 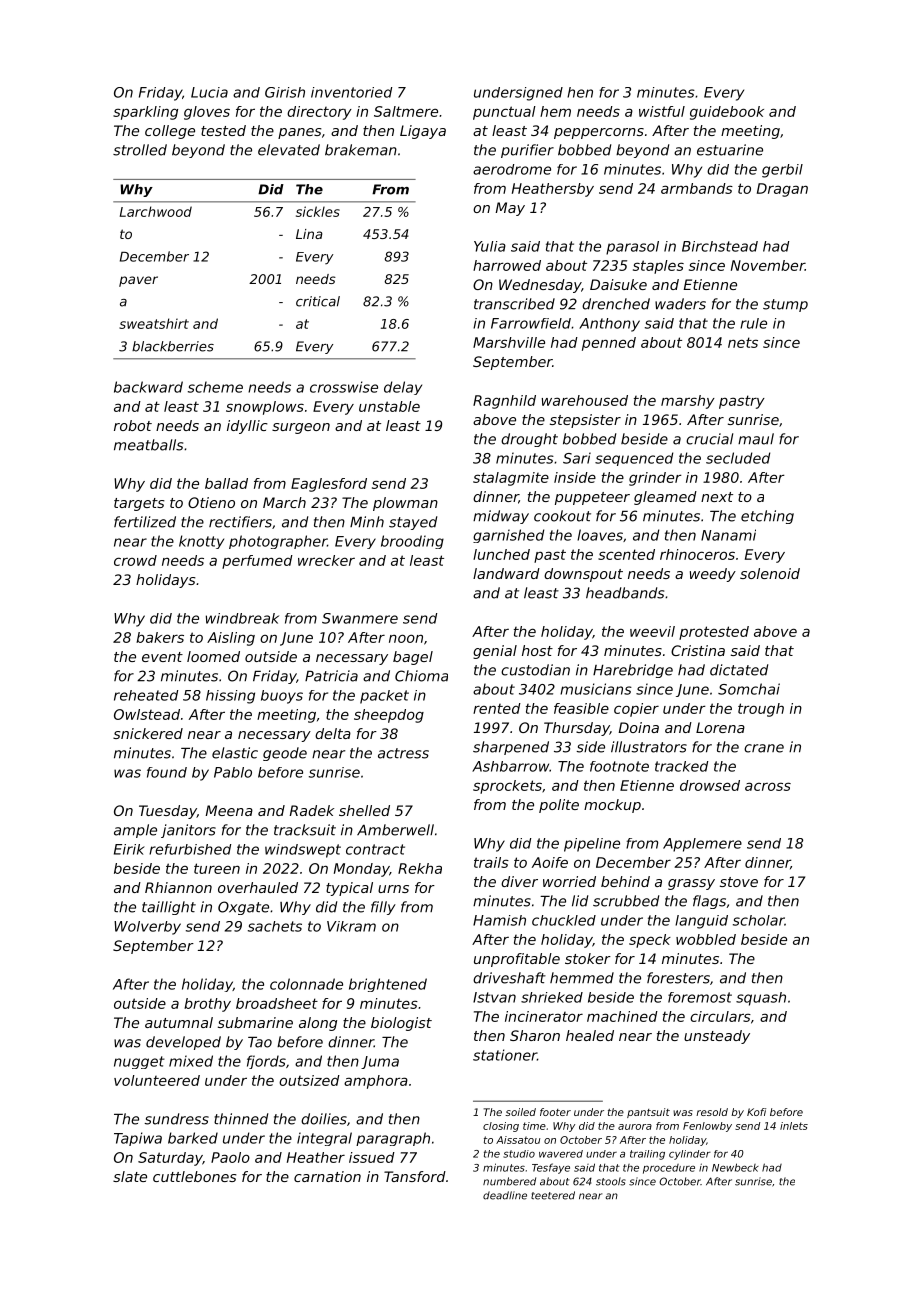 What do you see at coordinates (662, 111) in the document?
I see `wistful` at bounding box center [662, 111].
